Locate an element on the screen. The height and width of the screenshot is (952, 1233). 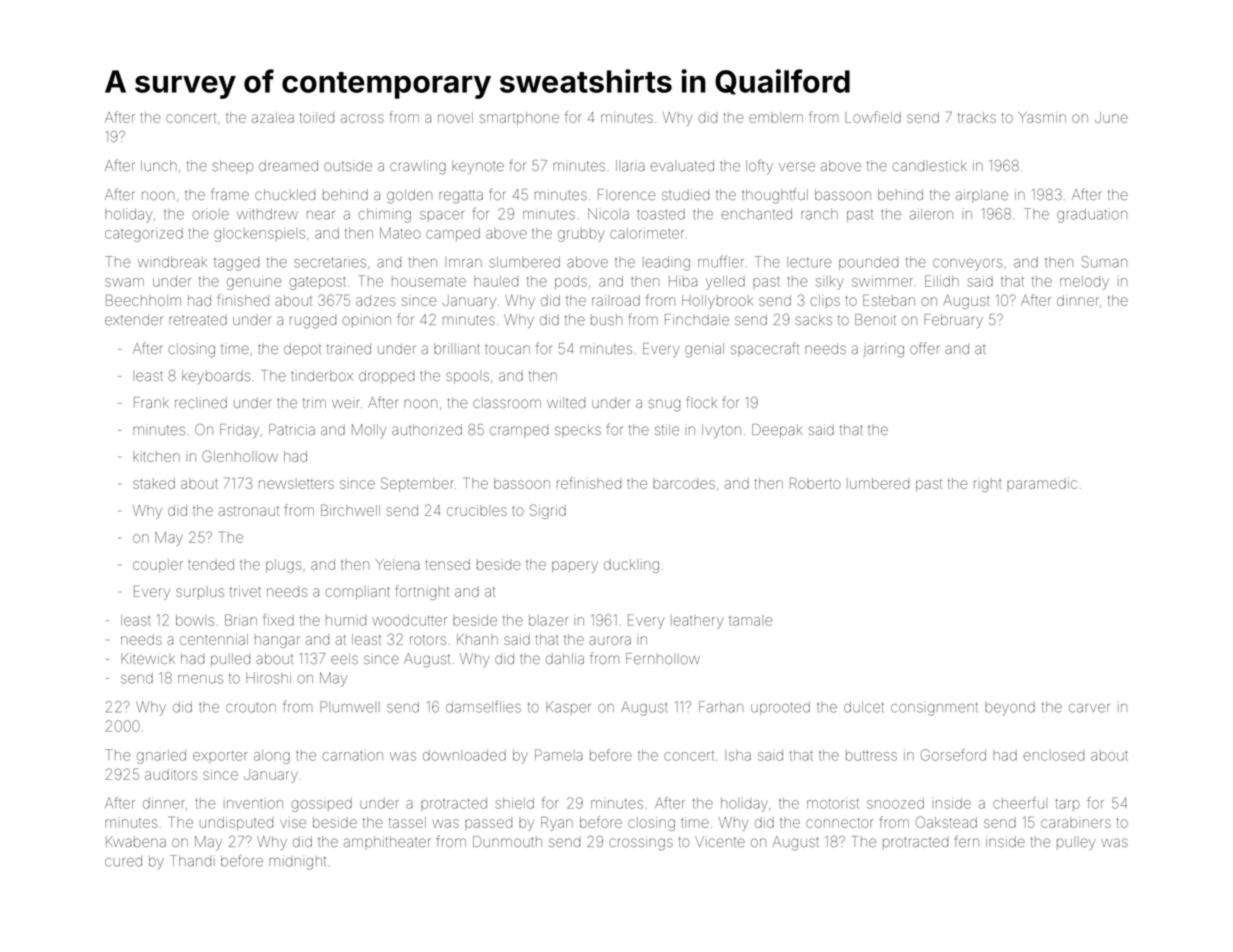
Oakstead is located at coordinates (946, 822).
